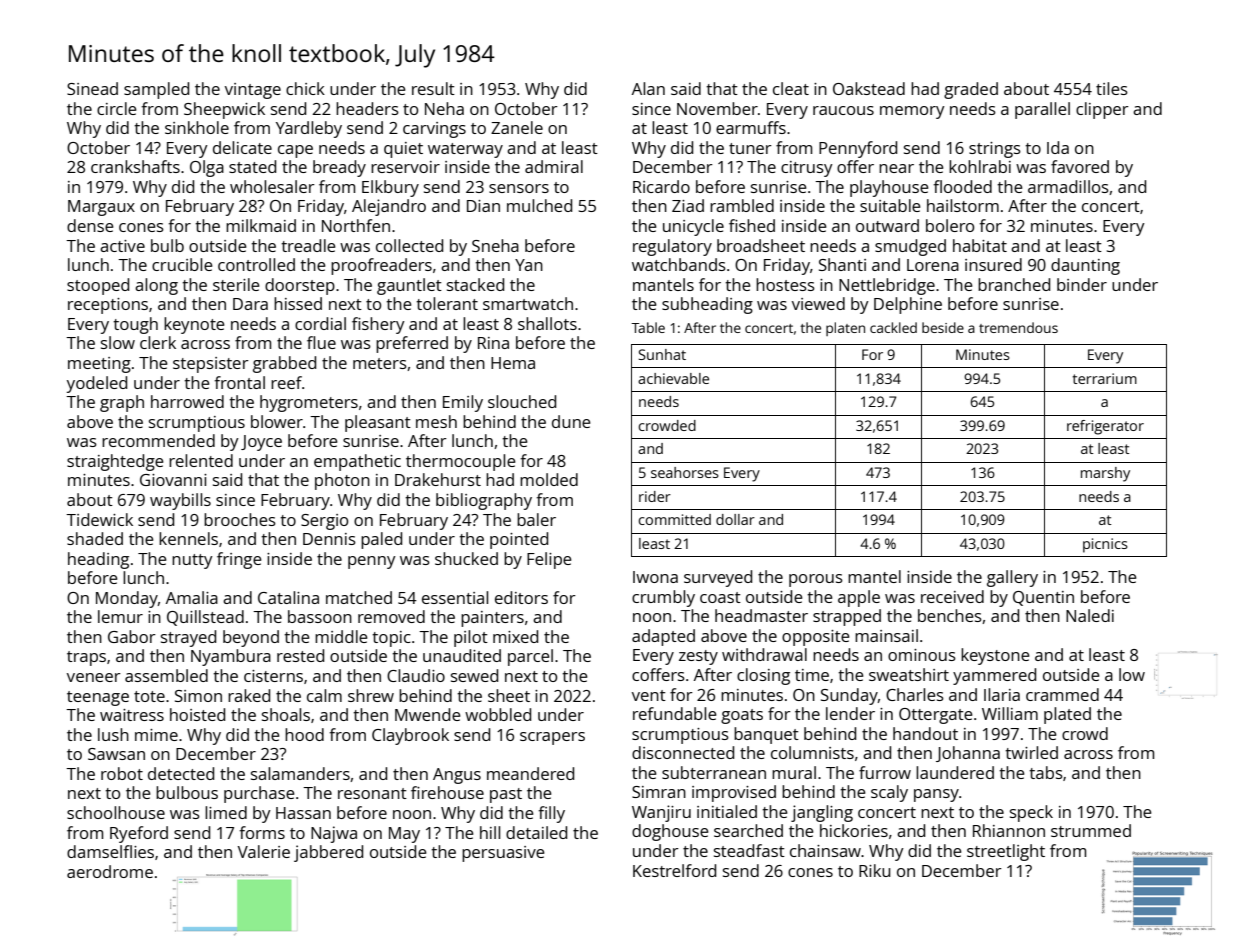  I want to click on jabbered, so click(328, 853).
